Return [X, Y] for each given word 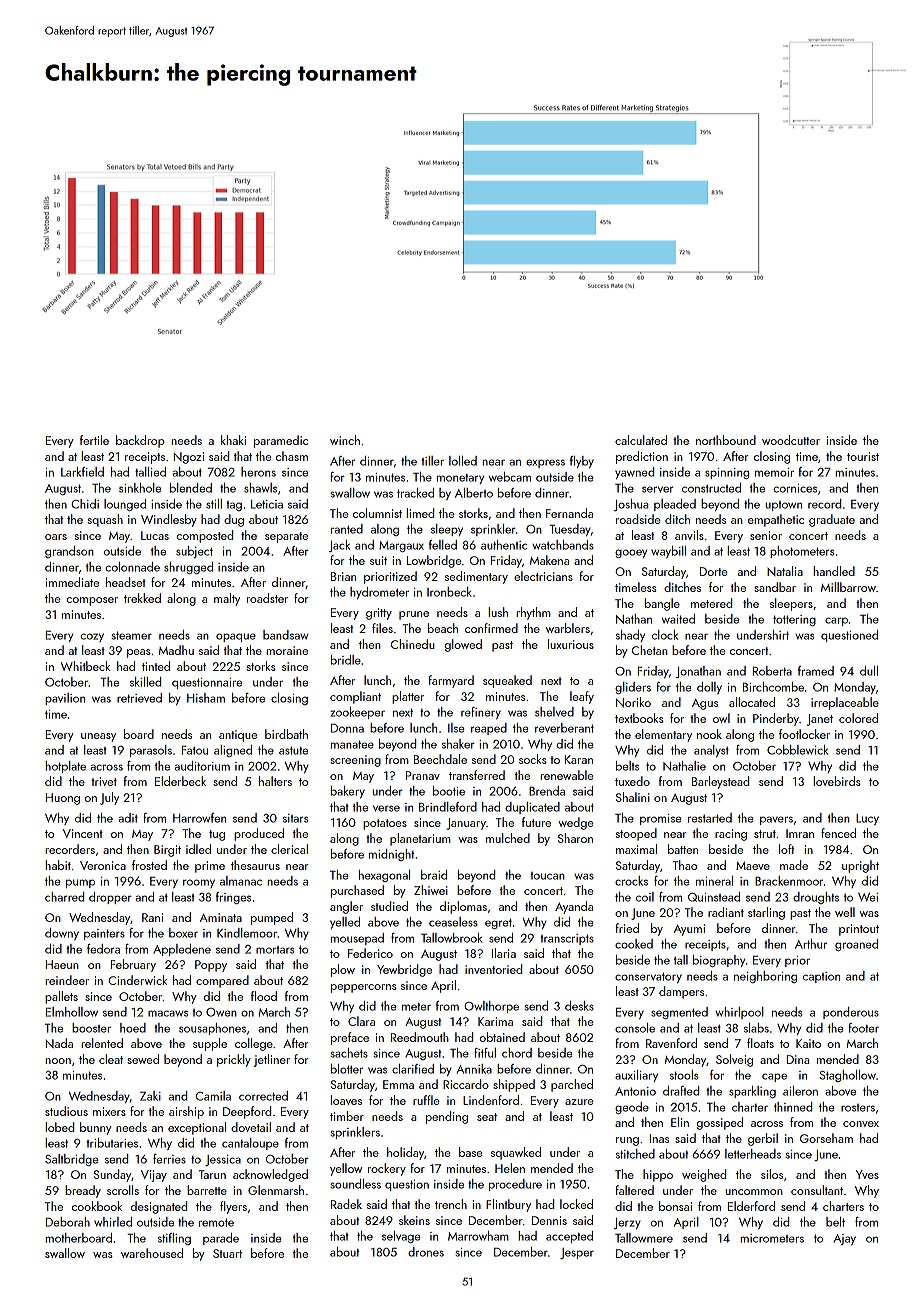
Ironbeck [449, 592]
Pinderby [776, 719]
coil [645, 897]
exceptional [197, 1128]
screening [355, 761]
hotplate [65, 767]
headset [126, 582]
